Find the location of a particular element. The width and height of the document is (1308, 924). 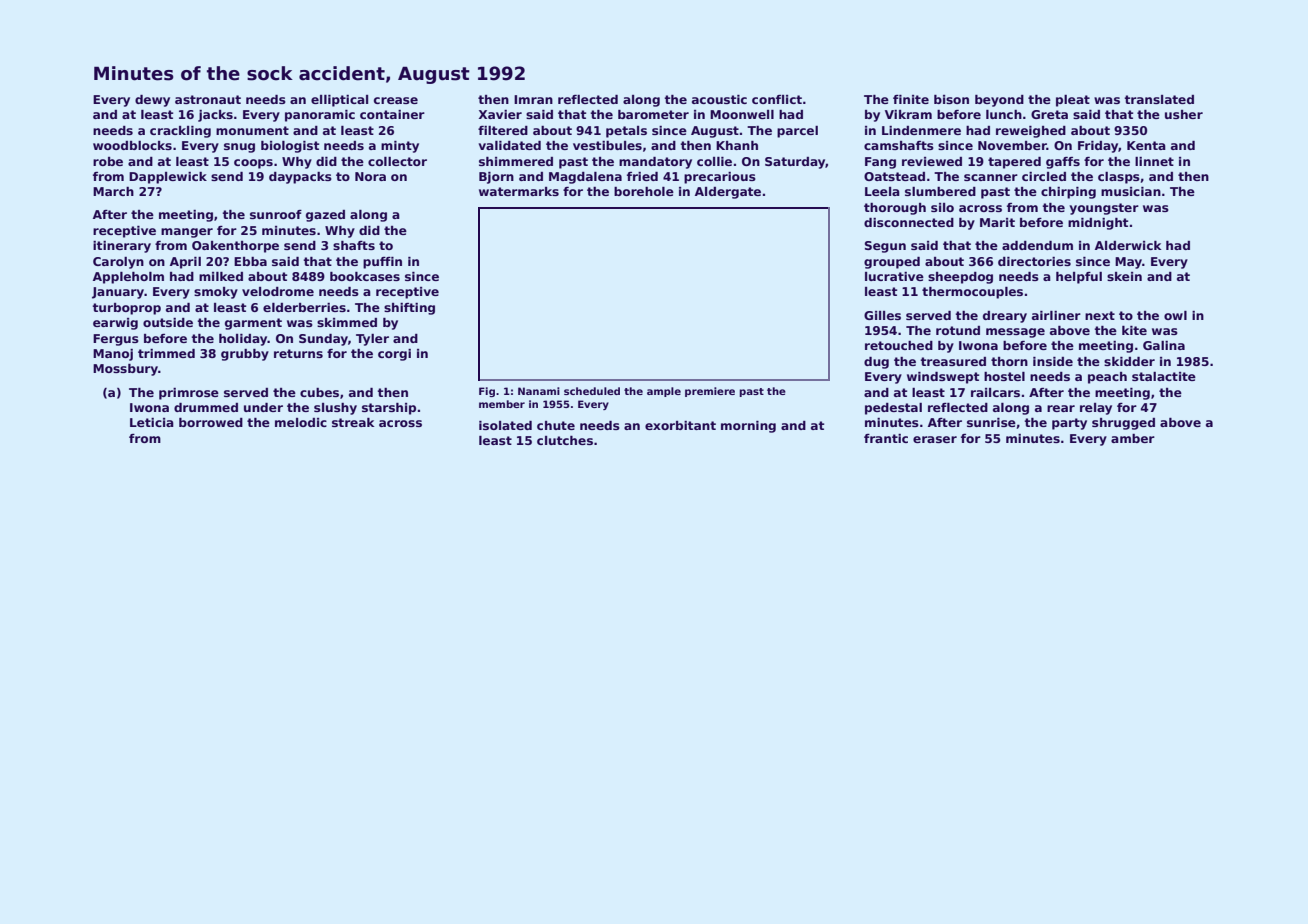

clutches is located at coordinates (565, 440).
